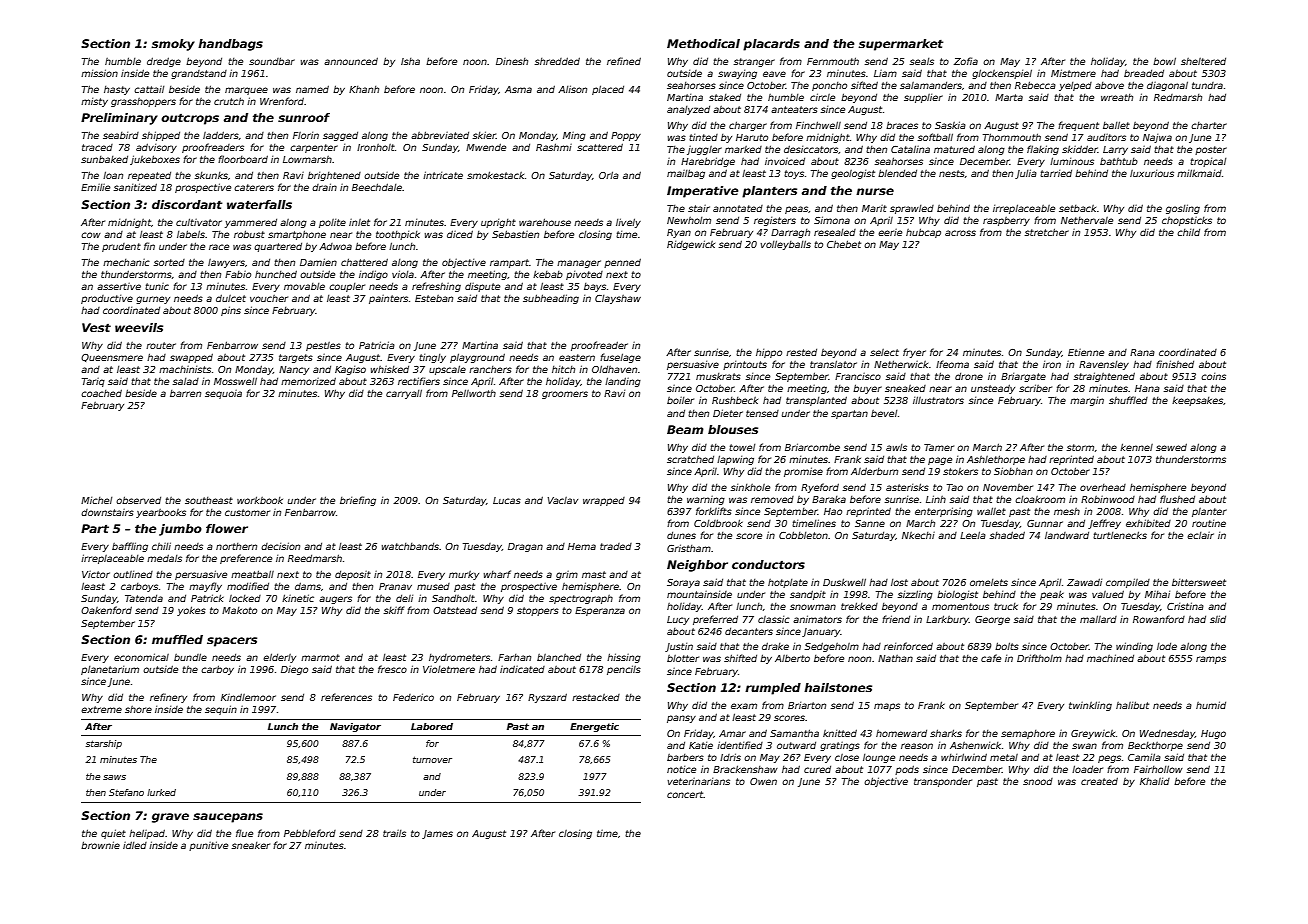 Image resolution: width=1308 pixels, height=924 pixels. Describe the element at coordinates (703, 43) in the screenshot. I see `Methodical` at that location.
